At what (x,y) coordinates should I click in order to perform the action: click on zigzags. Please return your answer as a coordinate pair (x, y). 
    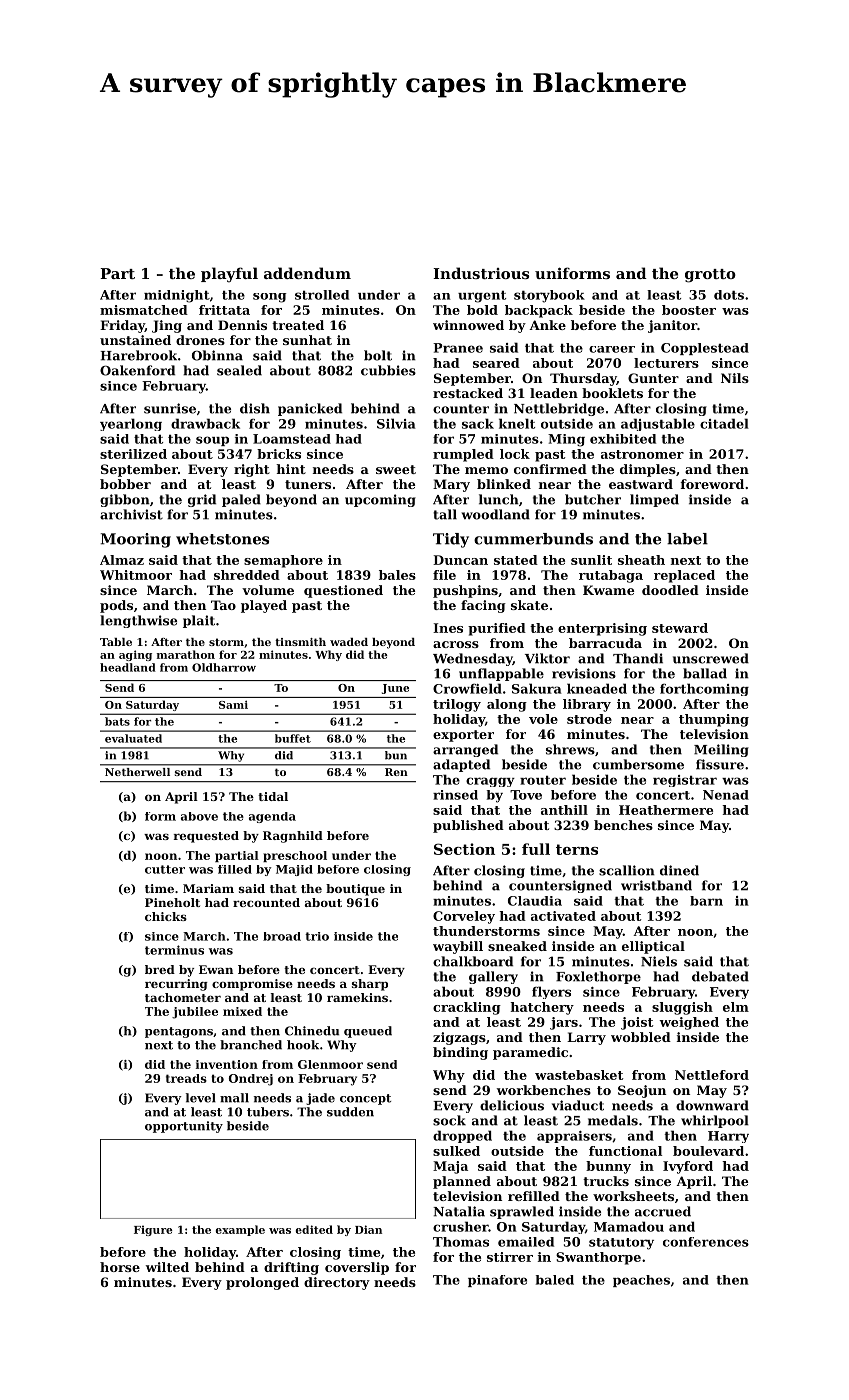
    Looking at the image, I should click on (459, 1038).
